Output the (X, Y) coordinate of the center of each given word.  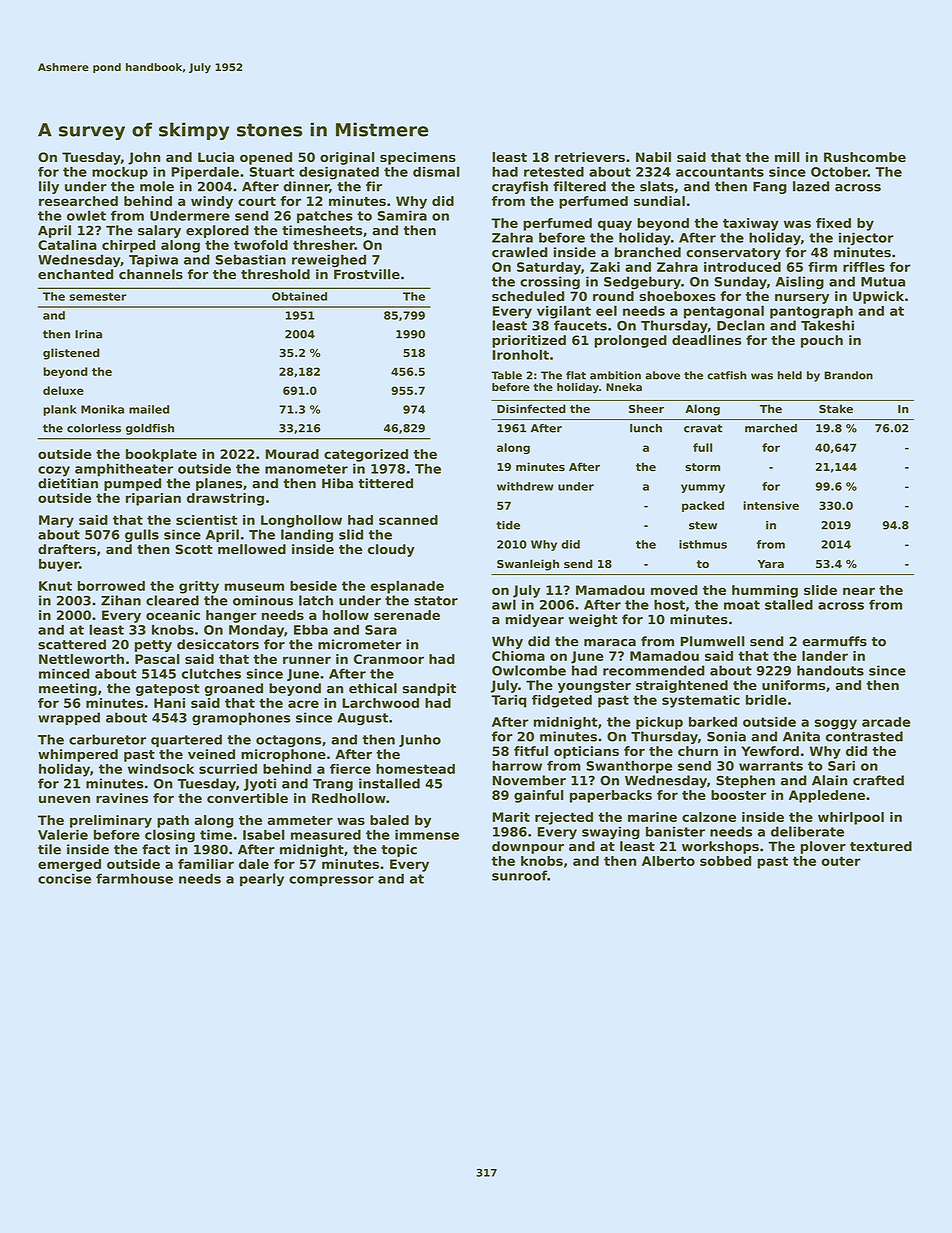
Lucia (216, 157)
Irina (88, 334)
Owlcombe (529, 670)
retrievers (590, 157)
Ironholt (520, 354)
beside (313, 586)
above (662, 375)
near (859, 591)
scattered (72, 644)
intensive (771, 505)
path (173, 821)
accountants (720, 172)
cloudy (391, 550)
